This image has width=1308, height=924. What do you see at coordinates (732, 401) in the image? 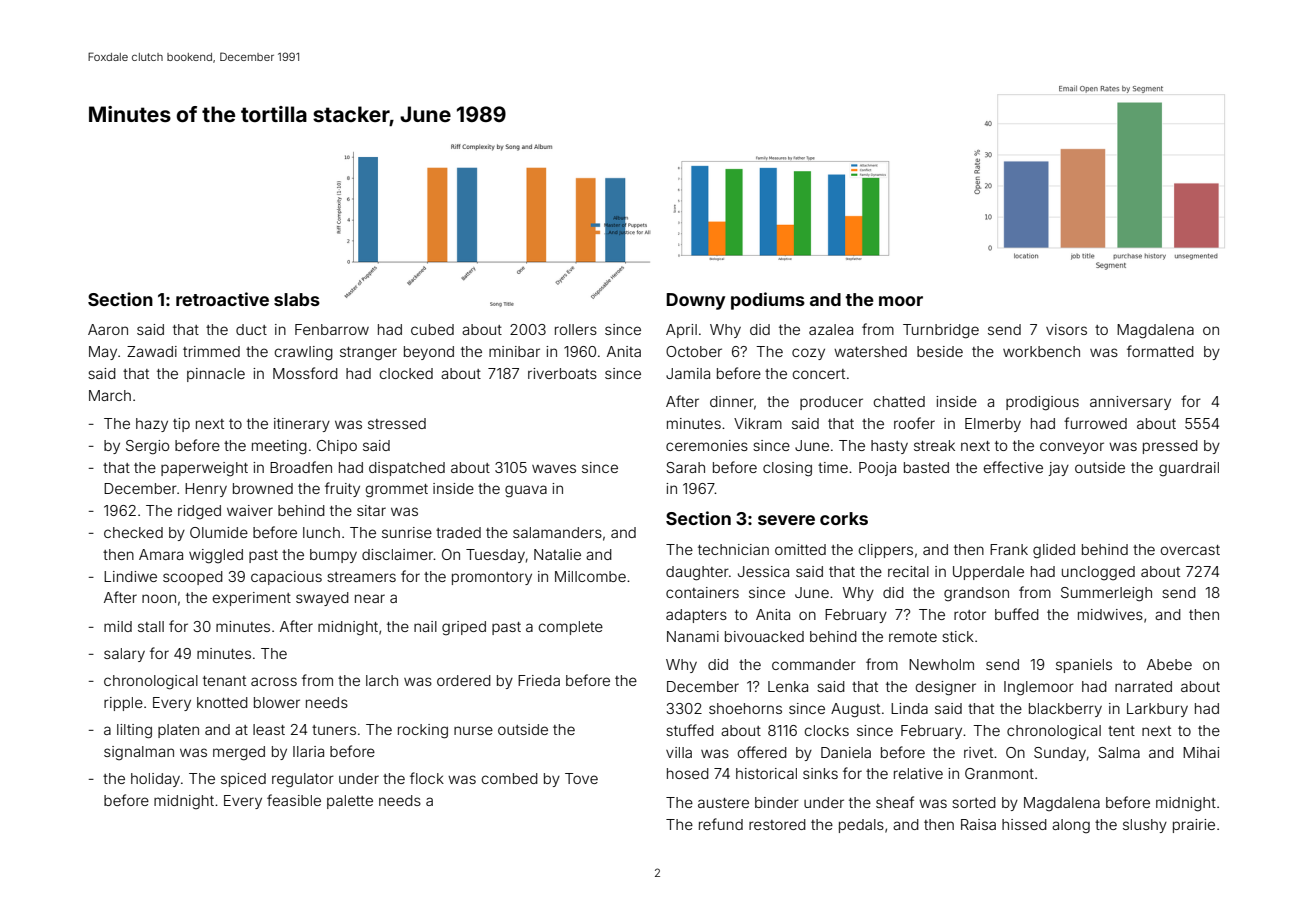
I see `dinner` at bounding box center [732, 401].
